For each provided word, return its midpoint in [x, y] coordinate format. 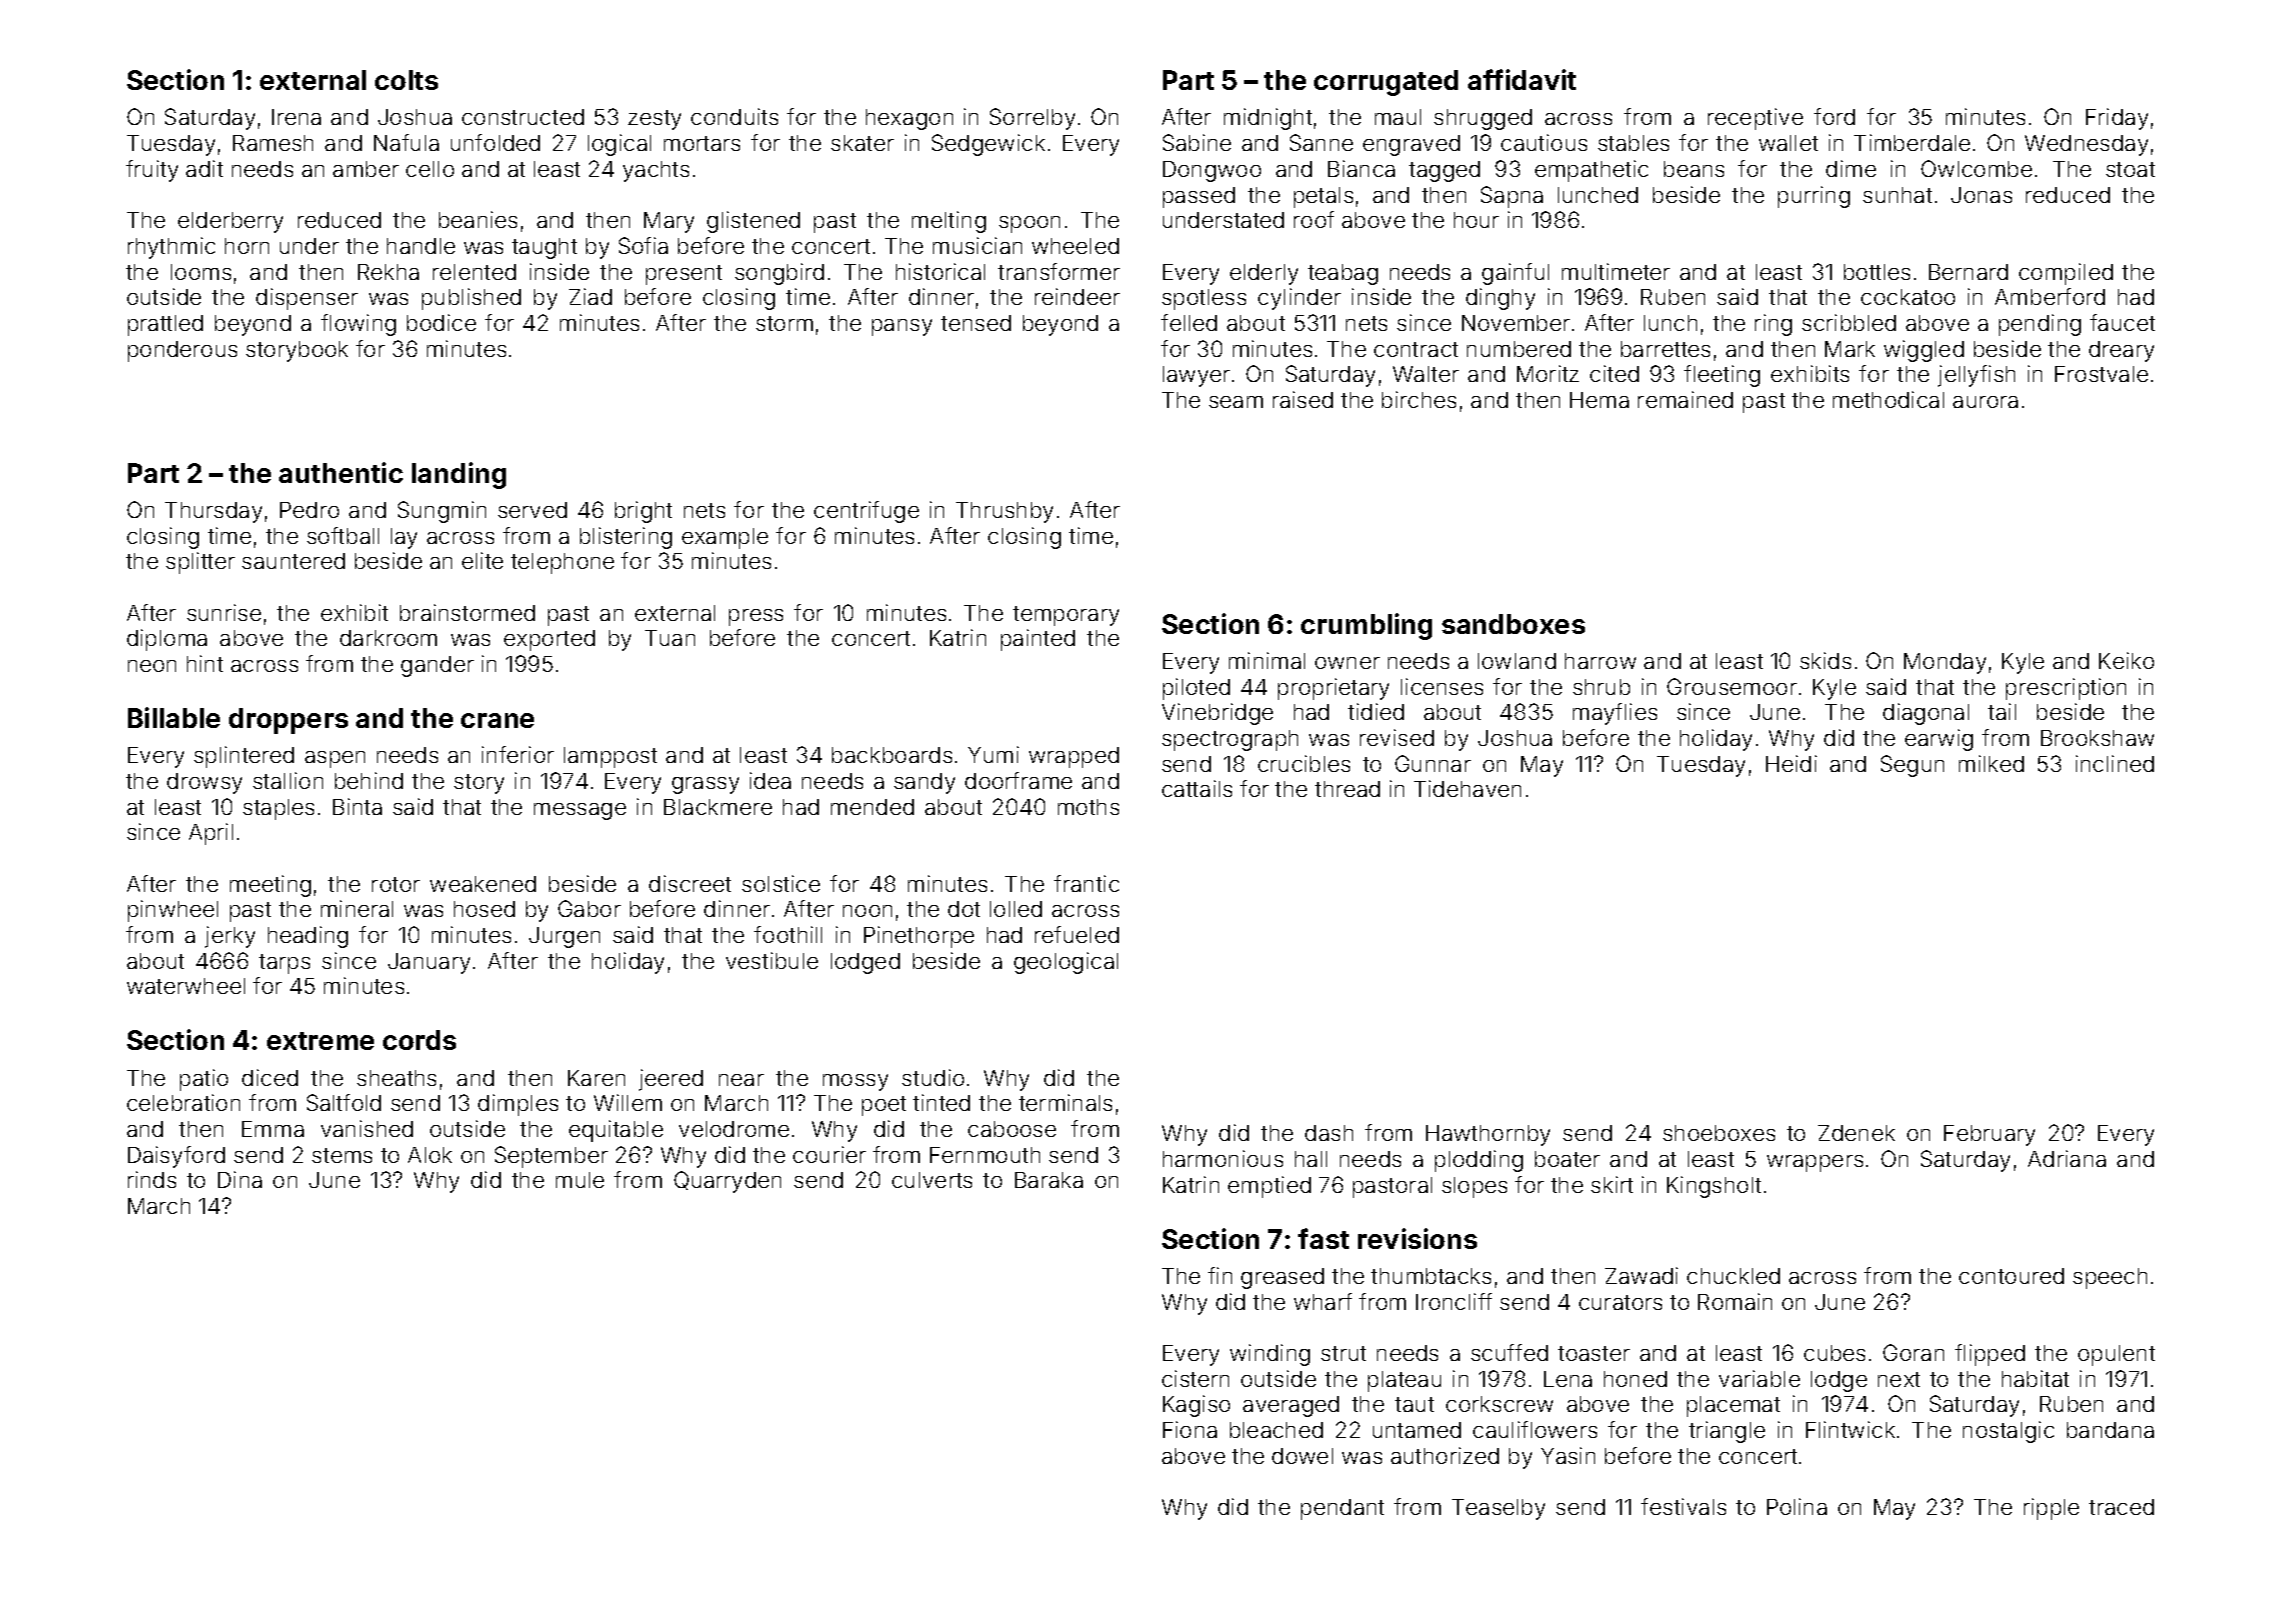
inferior [518, 754]
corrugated [1386, 83]
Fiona [1190, 1429]
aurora [1985, 402]
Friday [2117, 119]
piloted [1196, 689]
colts [406, 80]
